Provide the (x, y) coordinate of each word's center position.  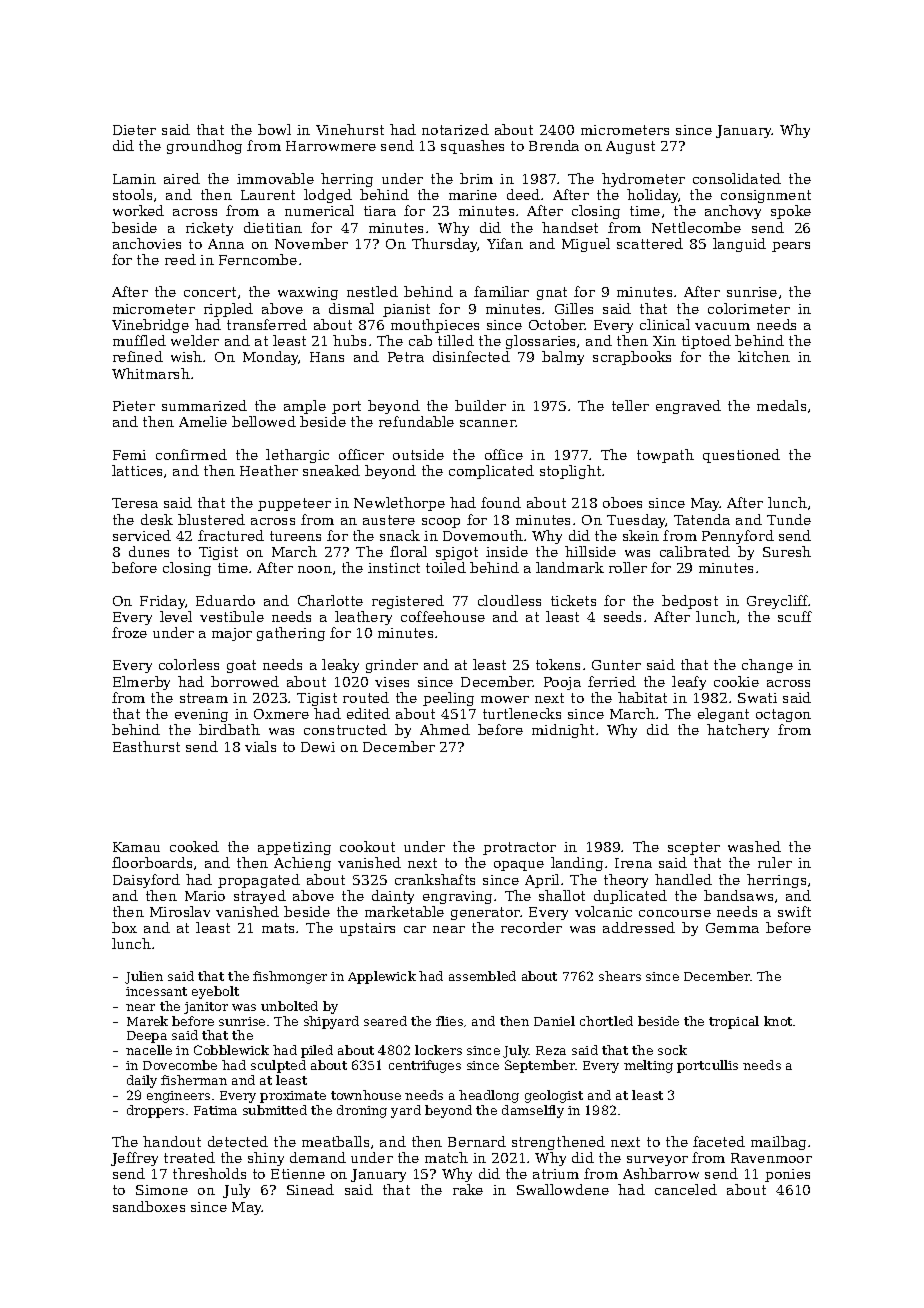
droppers (155, 1111)
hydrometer (643, 180)
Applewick (382, 977)
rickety (209, 229)
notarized (455, 129)
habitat (642, 697)
